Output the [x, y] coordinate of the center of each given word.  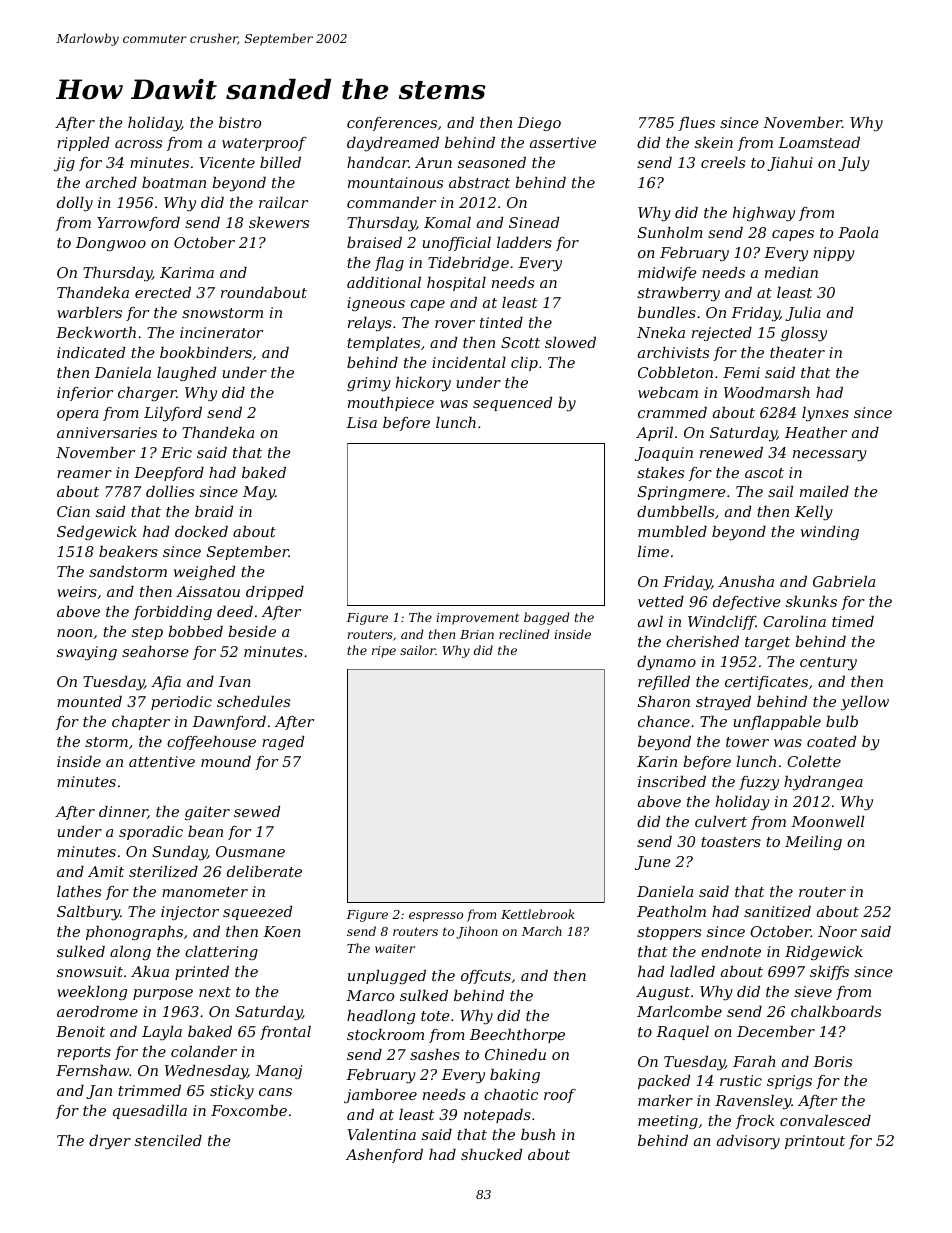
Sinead [534, 222]
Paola [858, 232]
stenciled [168, 1140]
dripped [275, 593]
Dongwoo [111, 244]
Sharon [664, 701]
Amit [106, 871]
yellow [865, 703]
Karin [657, 761]
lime [653, 551]
